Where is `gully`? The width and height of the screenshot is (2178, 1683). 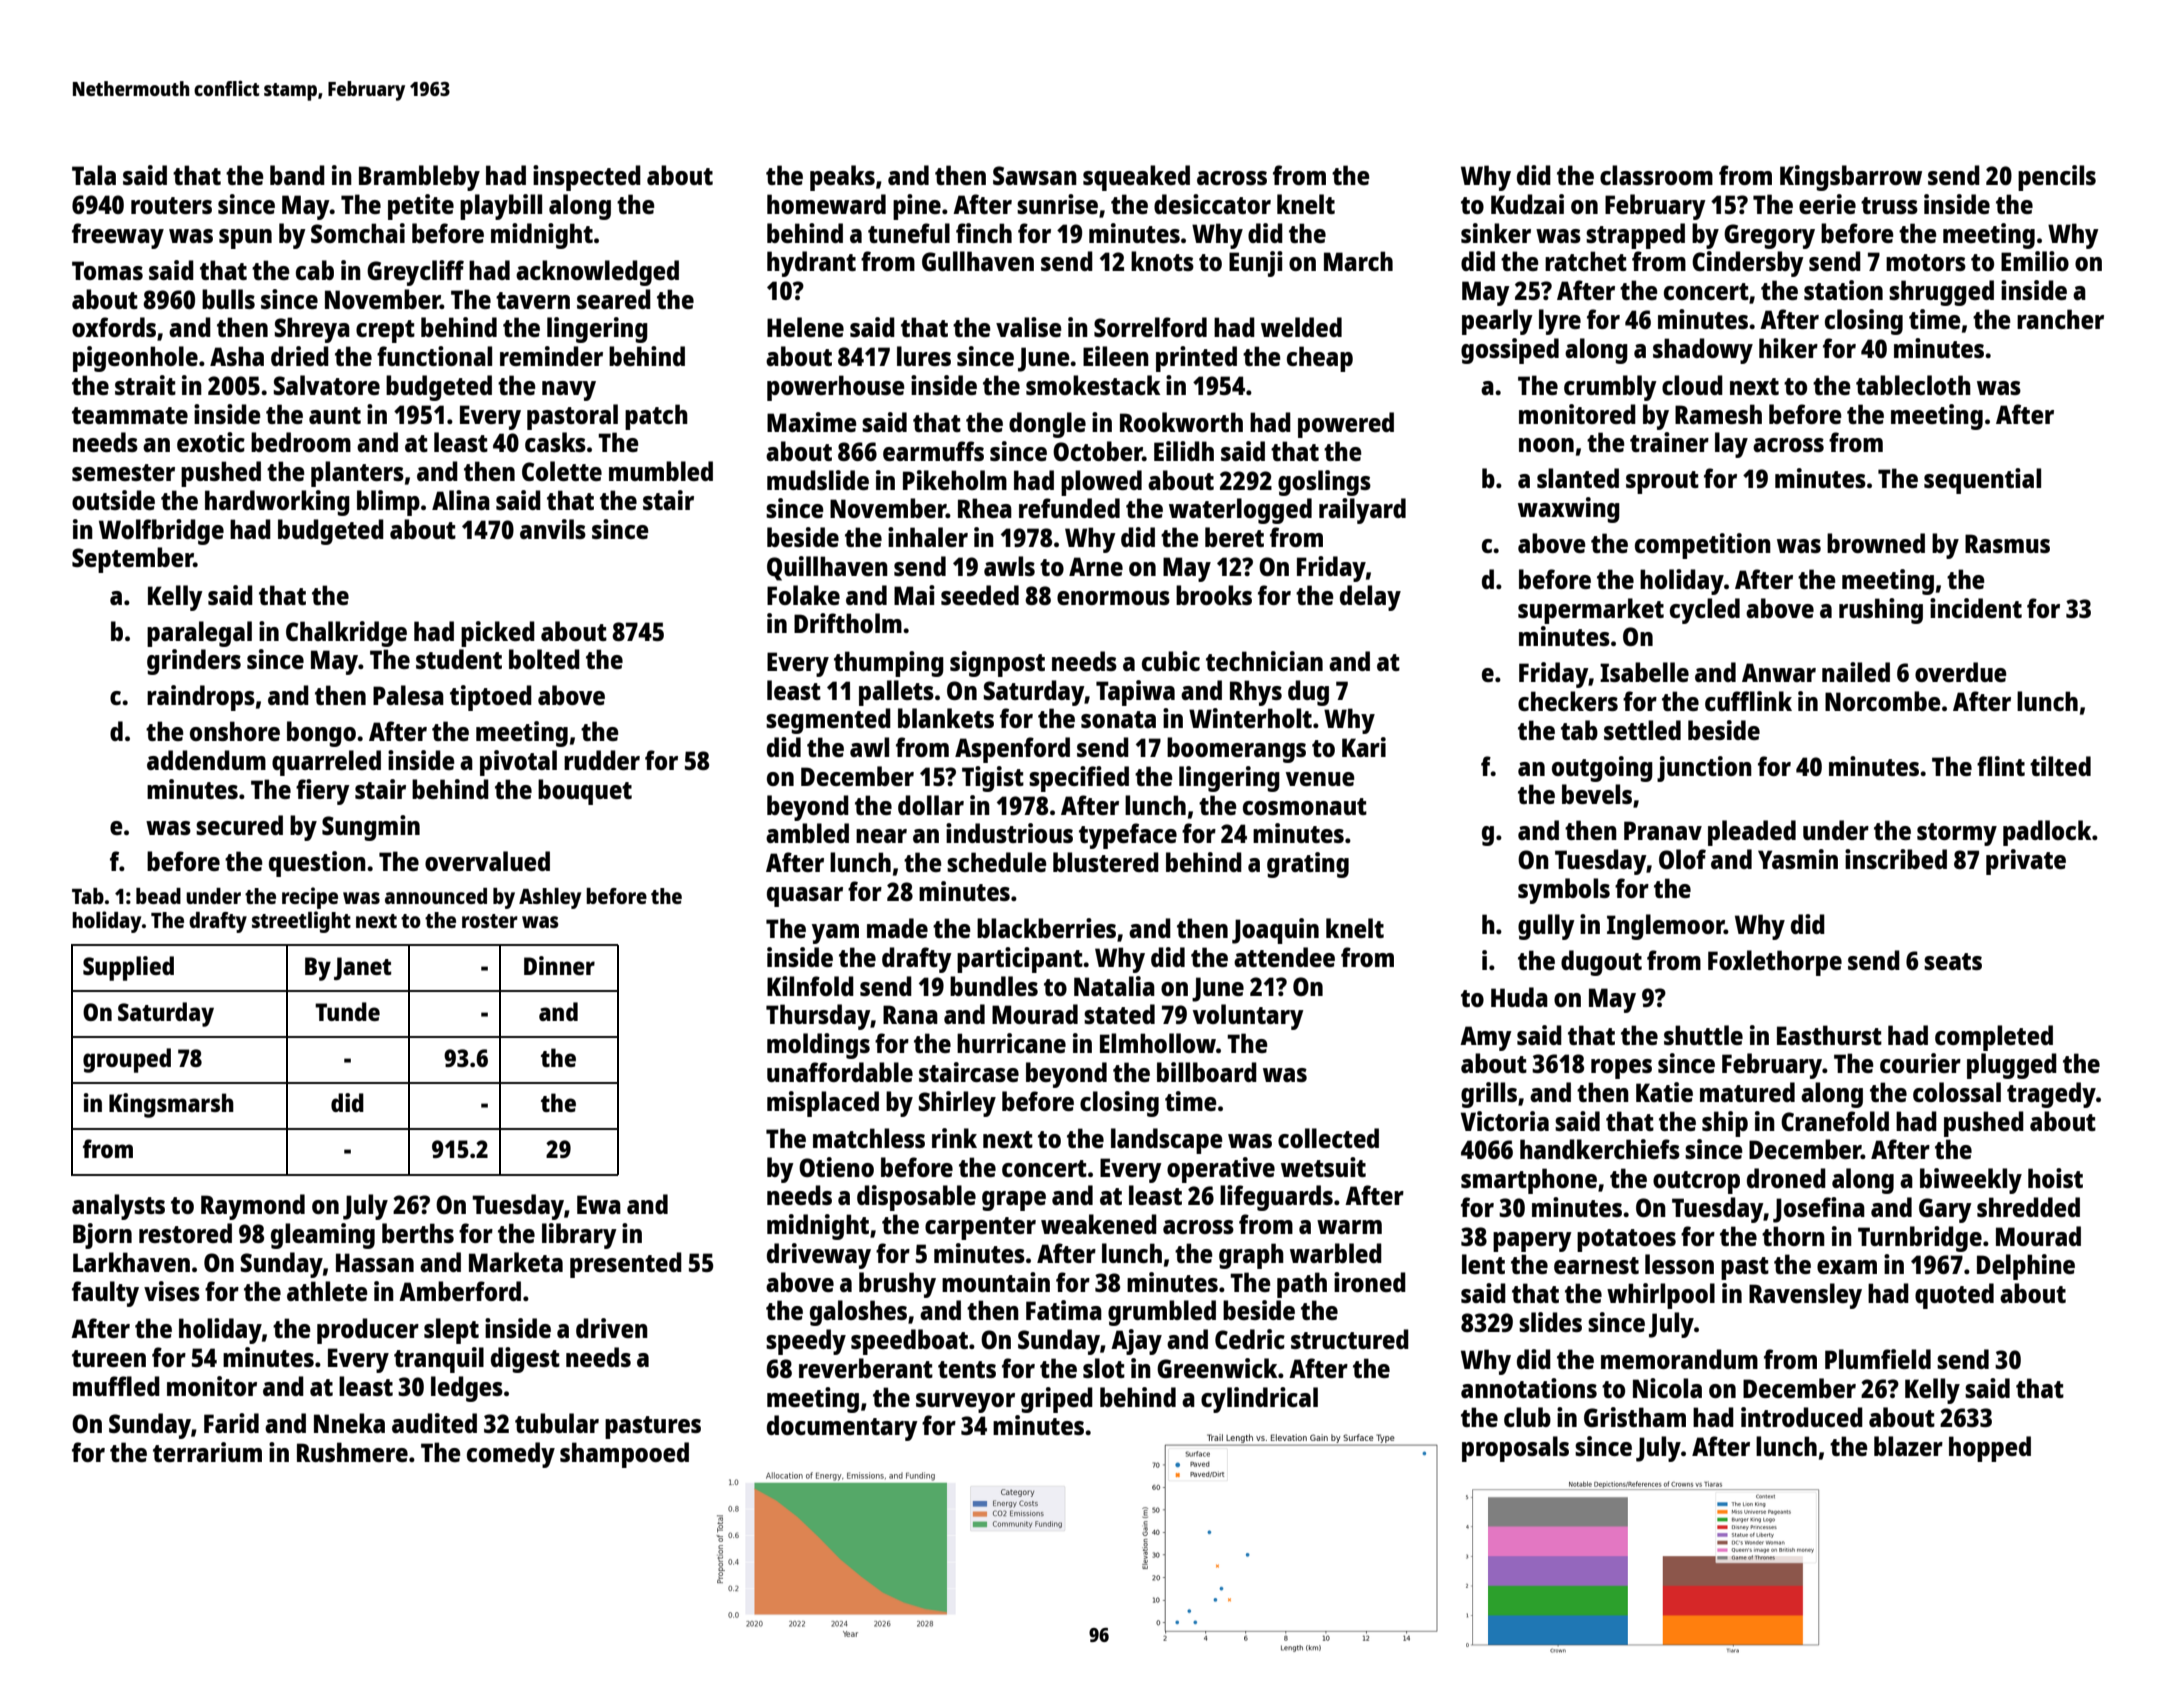 gully is located at coordinates (1546, 927).
